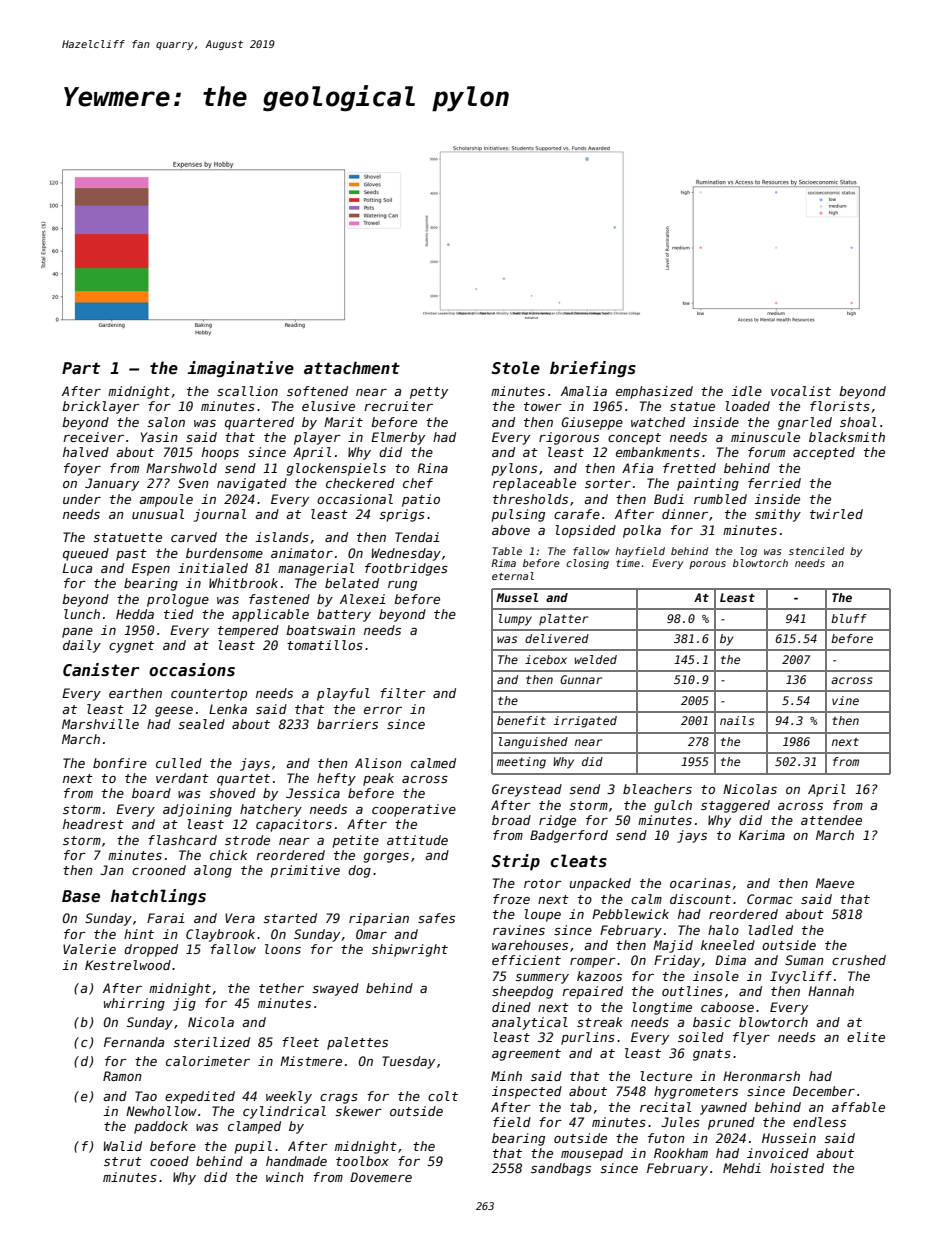  Describe the element at coordinates (801, 391) in the image. I see `vocalist` at that location.
